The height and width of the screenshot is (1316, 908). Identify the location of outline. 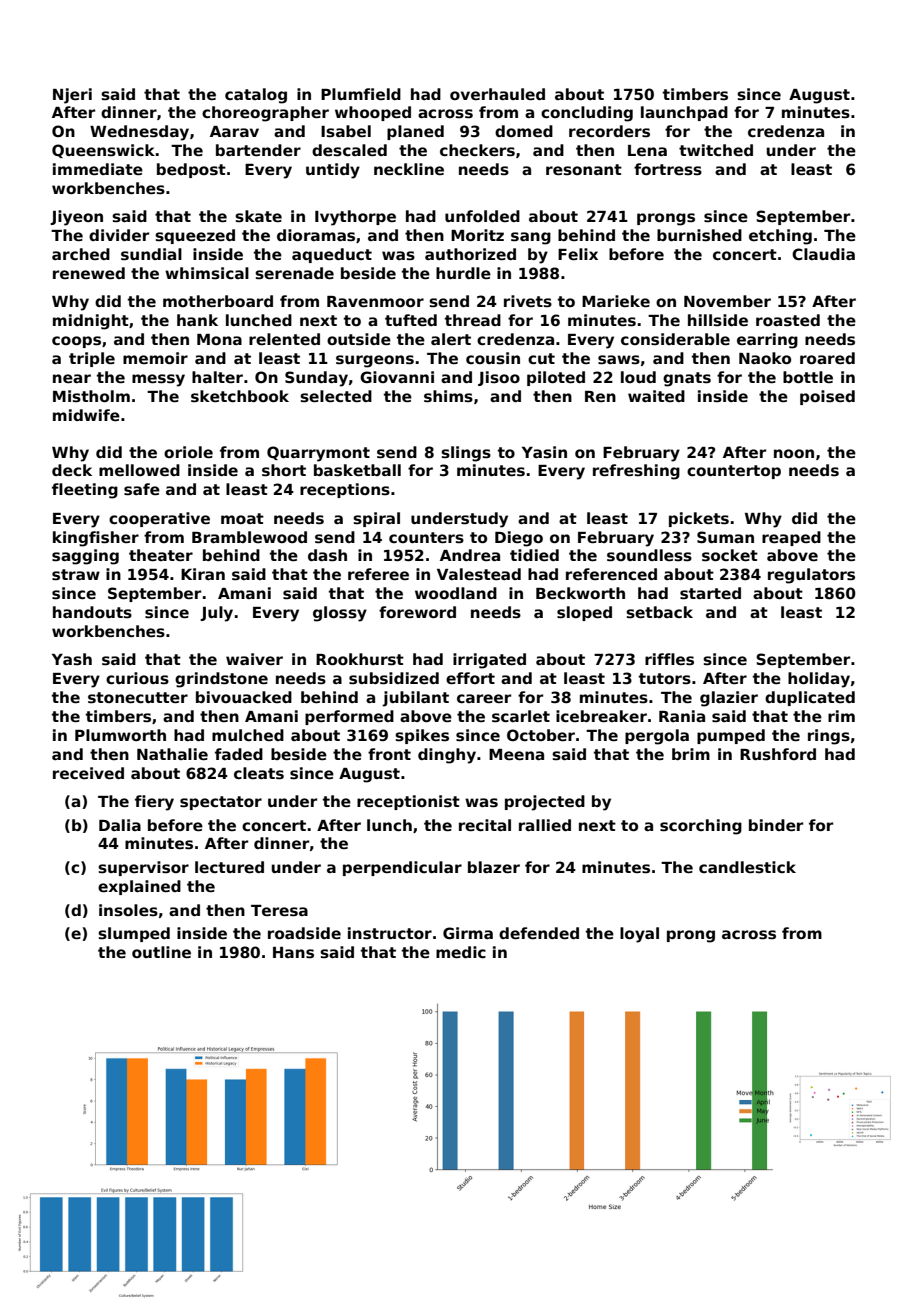
(161, 952).
